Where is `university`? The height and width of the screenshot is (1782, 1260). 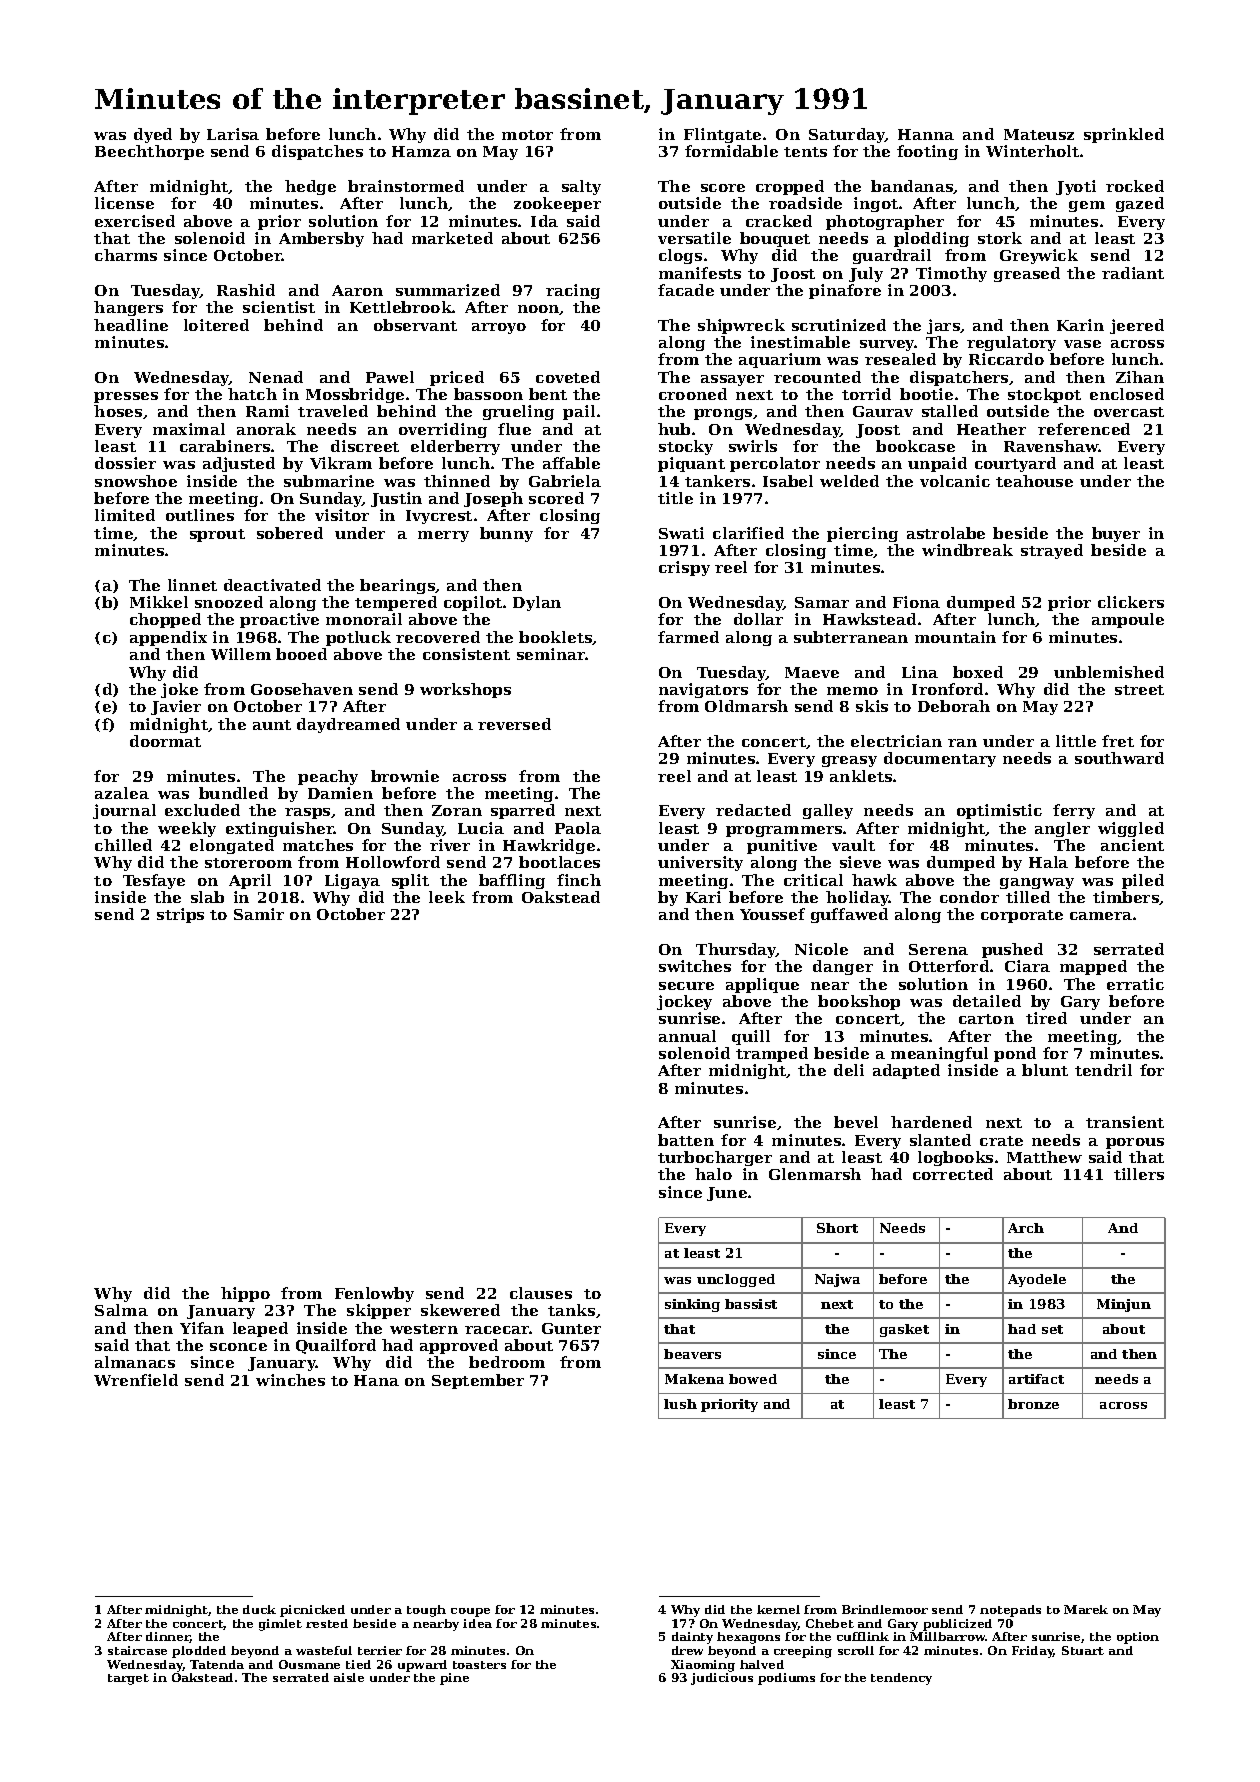
university is located at coordinates (700, 863).
